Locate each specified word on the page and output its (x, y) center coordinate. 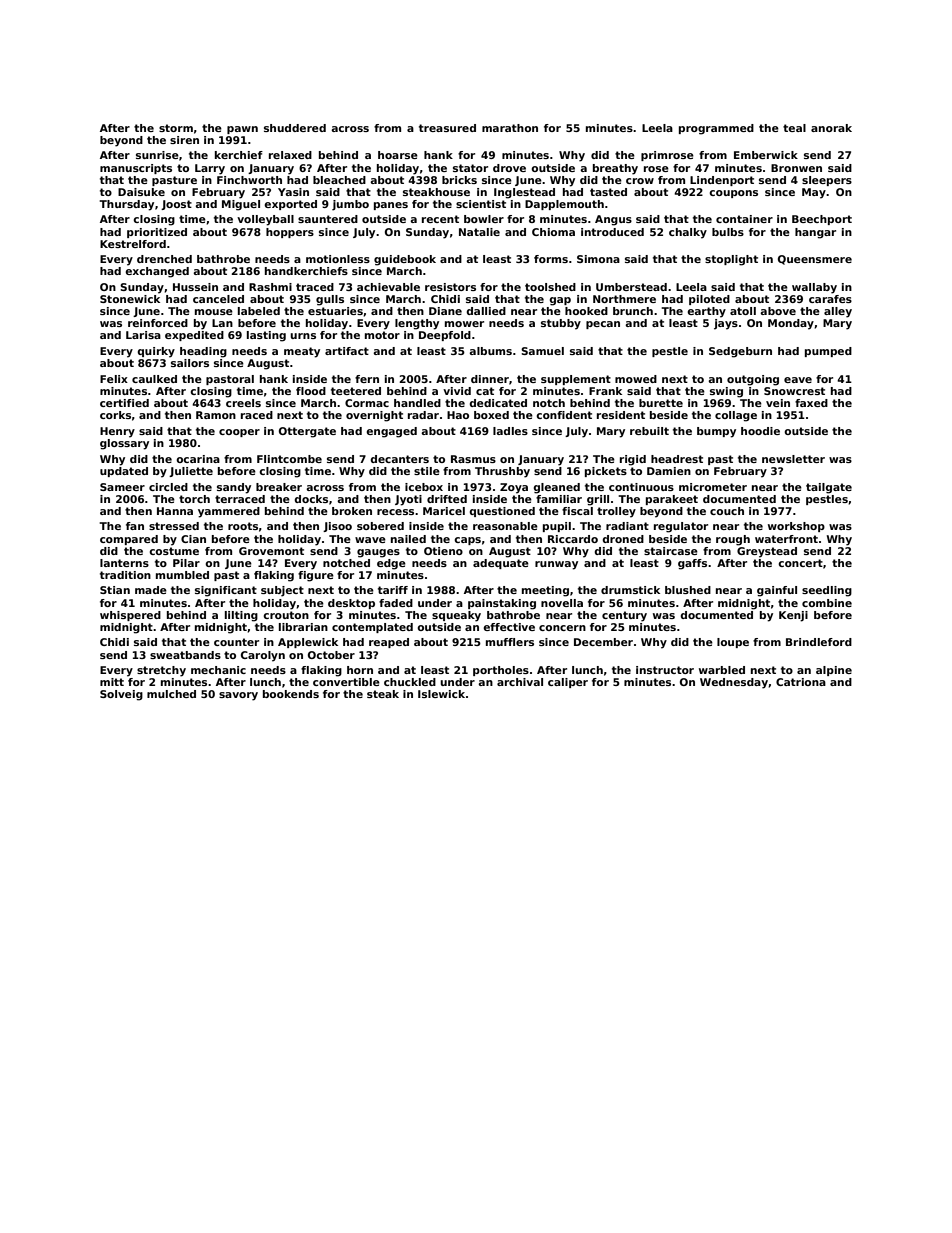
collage (736, 416)
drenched (164, 259)
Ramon (216, 415)
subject (282, 591)
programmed (716, 129)
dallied (486, 311)
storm (176, 128)
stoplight (731, 260)
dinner (490, 379)
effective (509, 627)
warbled (722, 670)
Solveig (121, 695)
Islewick (441, 694)
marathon (510, 128)
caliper (568, 683)
